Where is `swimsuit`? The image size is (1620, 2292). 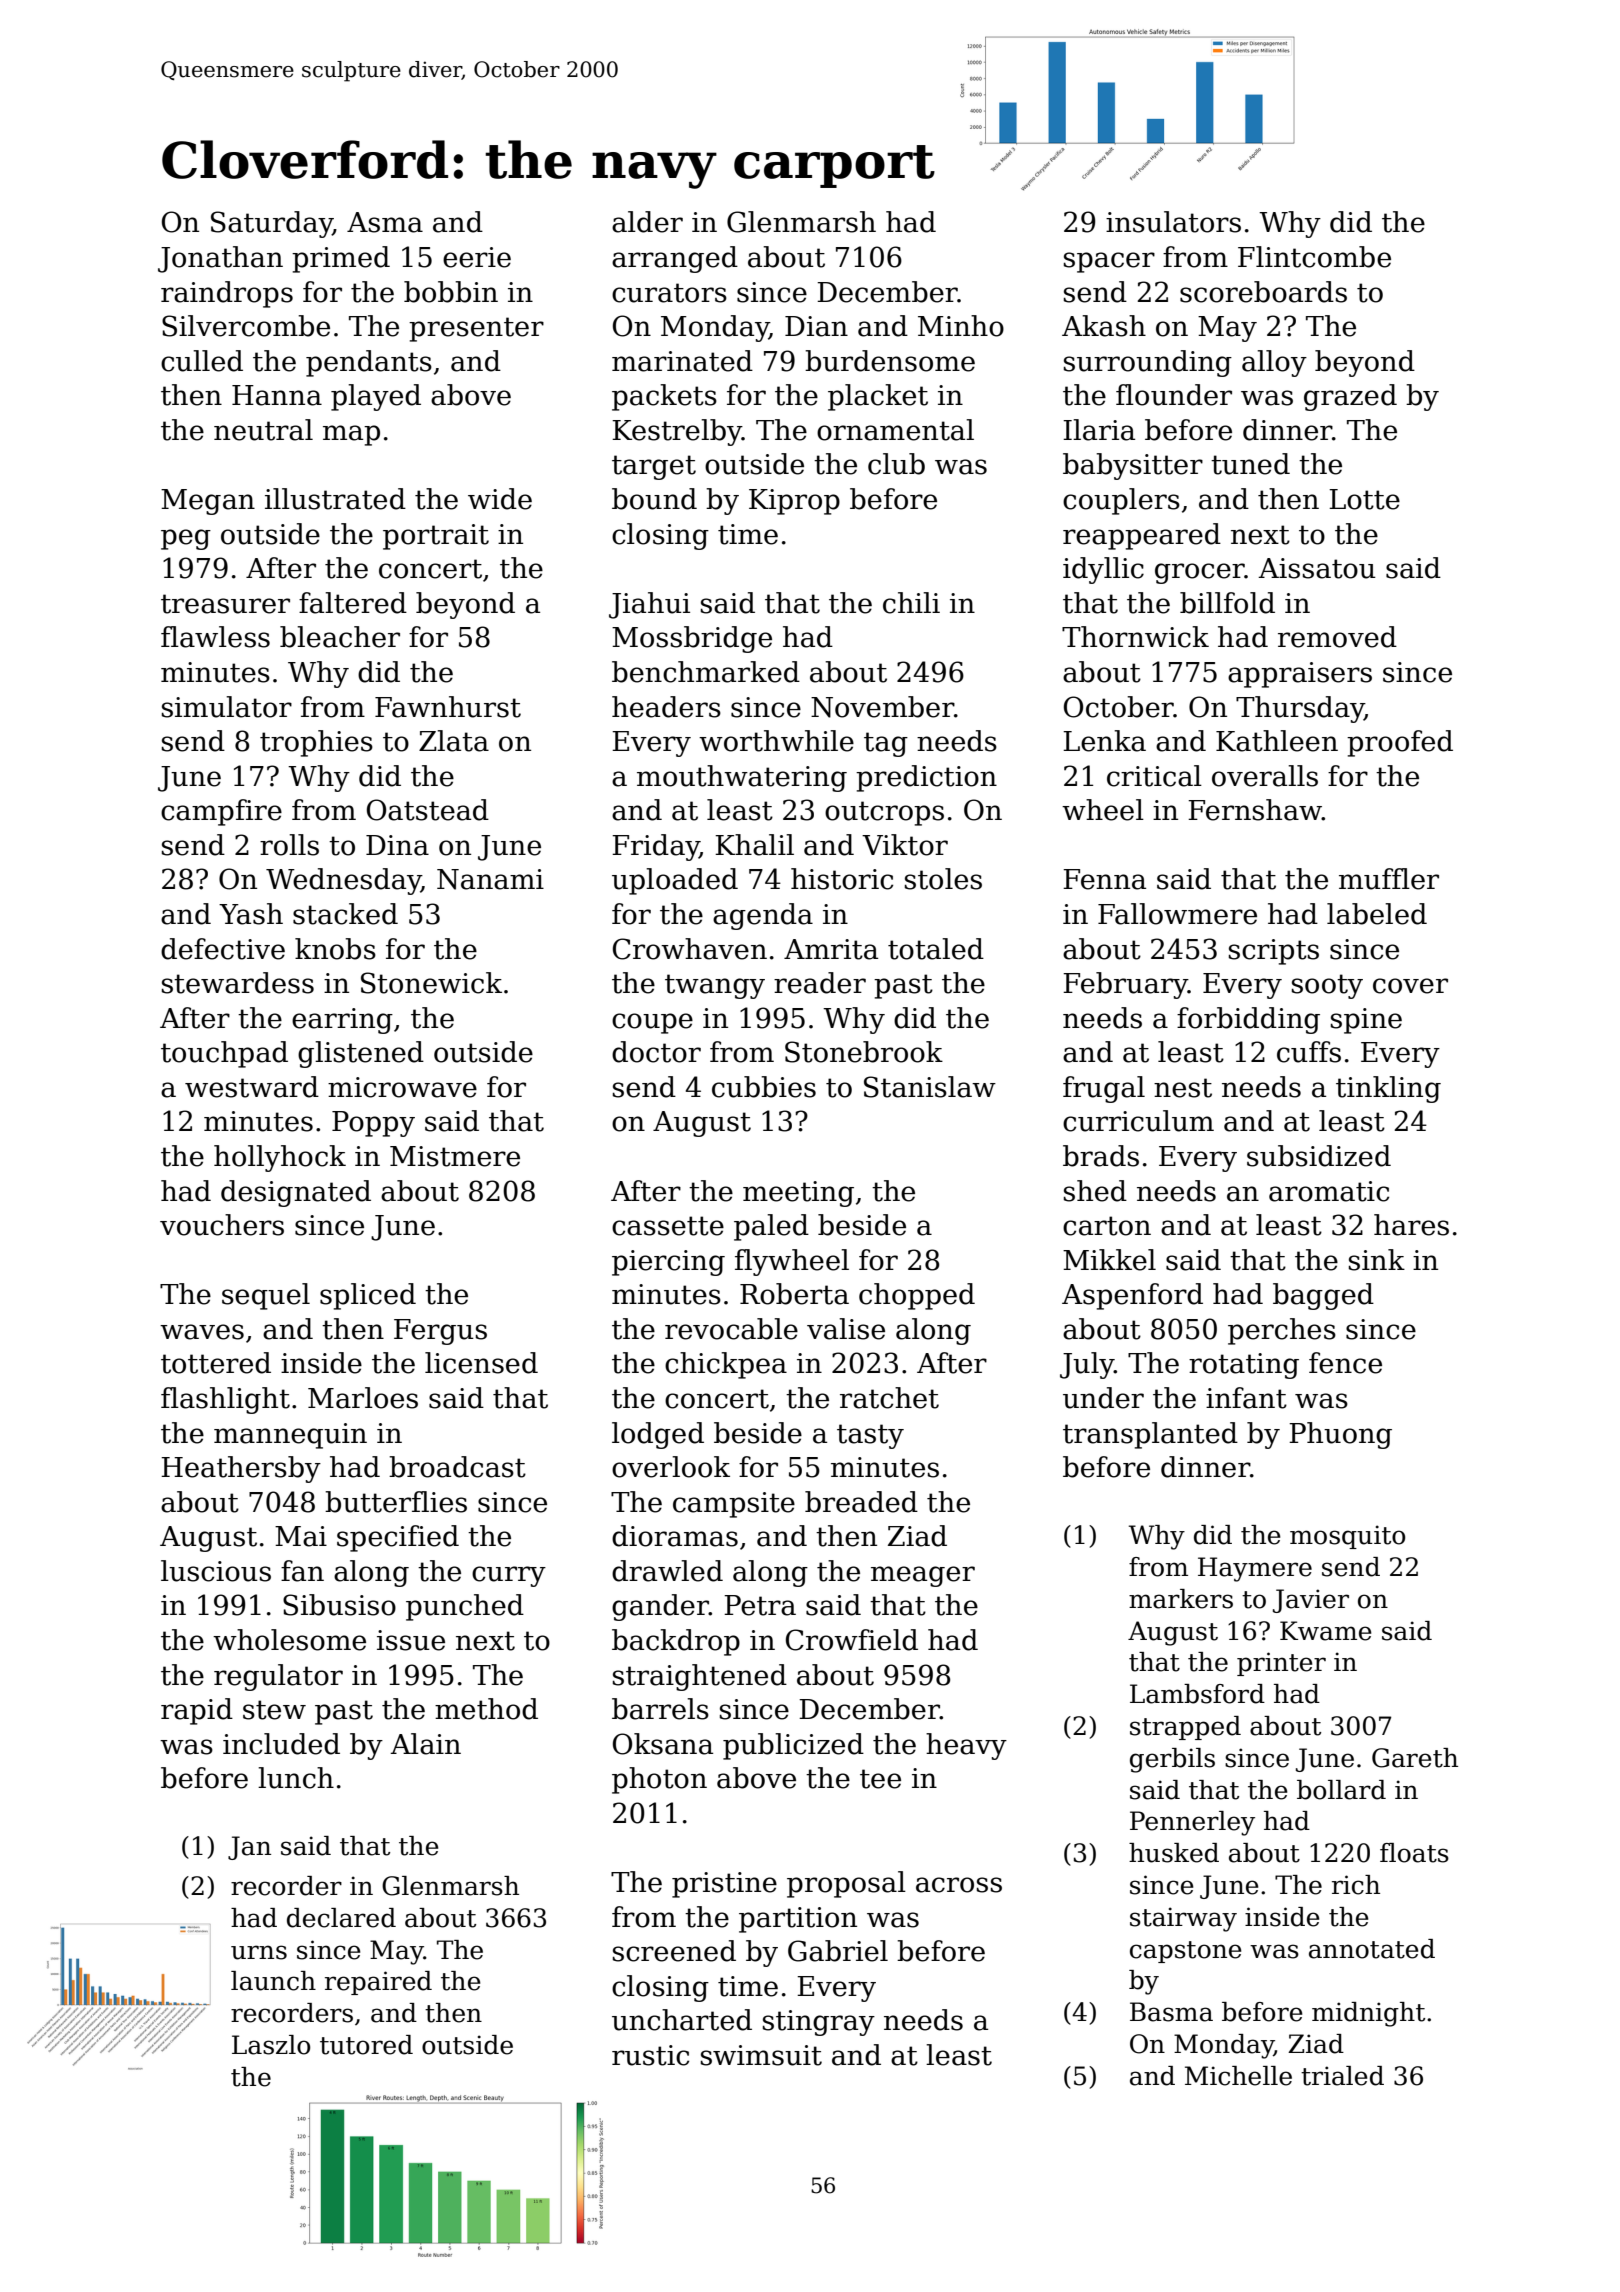 swimsuit is located at coordinates (761, 2055).
